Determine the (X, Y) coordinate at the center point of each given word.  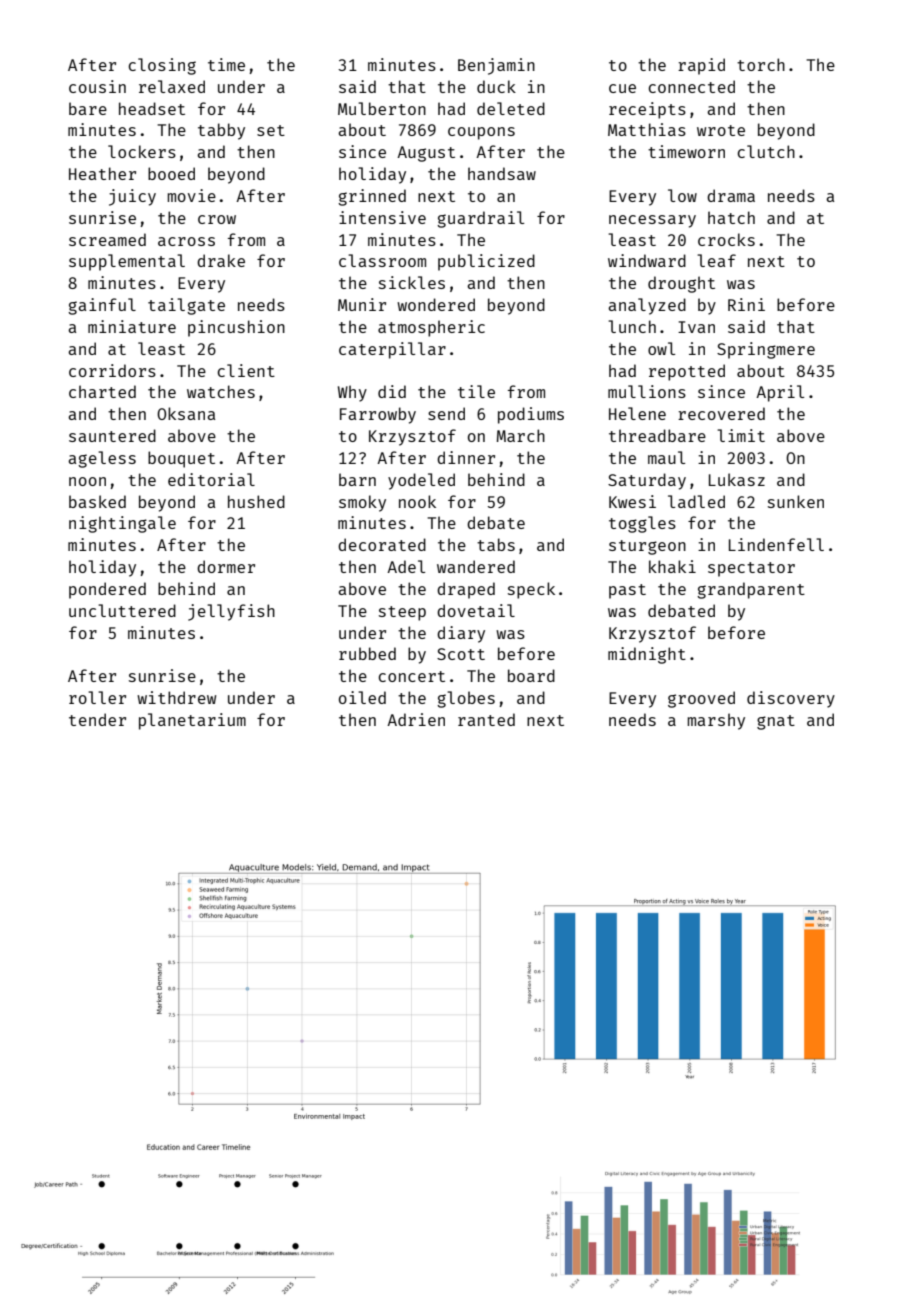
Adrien (416, 719)
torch (761, 64)
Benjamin (496, 66)
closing (162, 66)
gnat (776, 722)
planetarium (192, 721)
